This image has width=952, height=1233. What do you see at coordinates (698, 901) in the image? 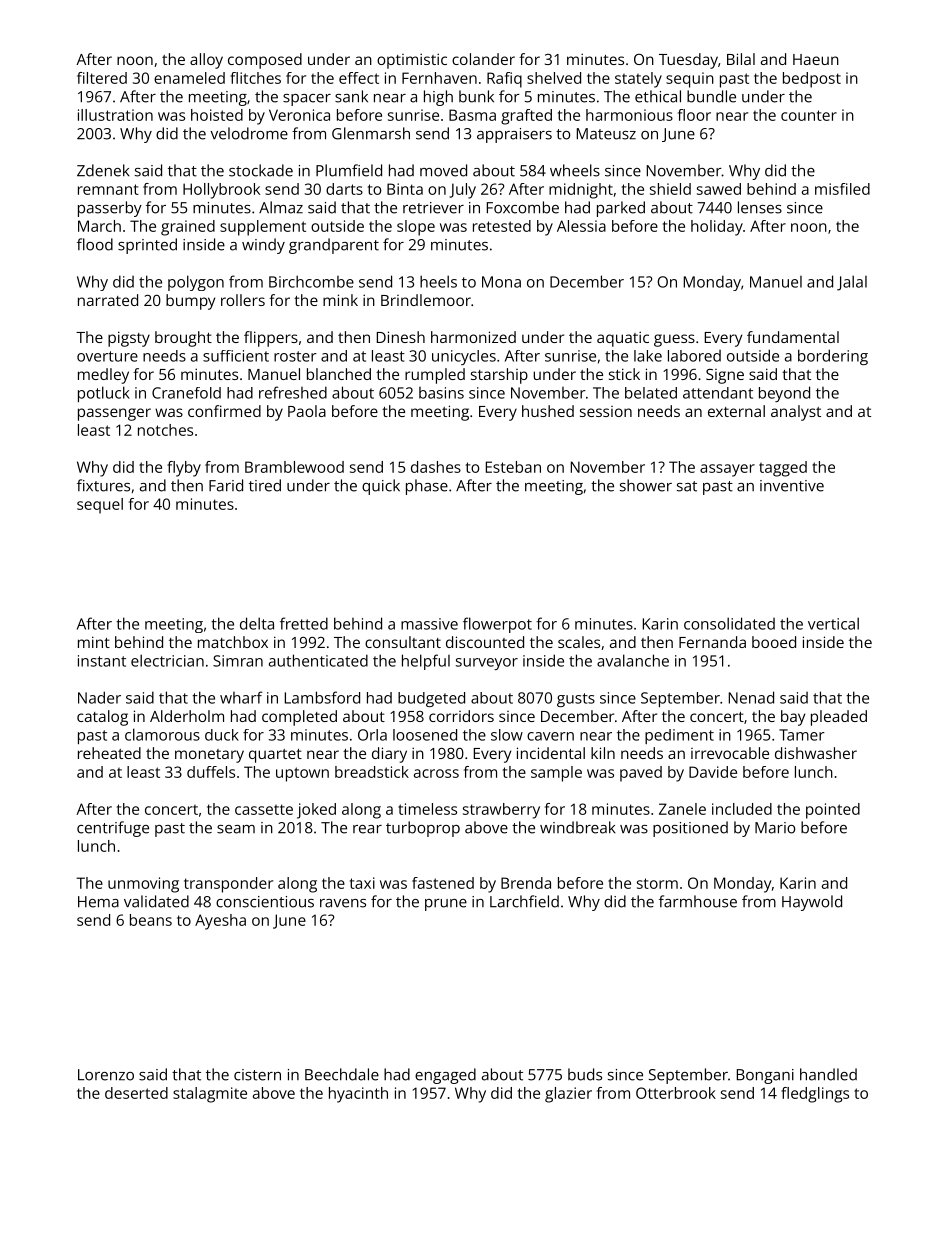
I see `farmhouse` at bounding box center [698, 901].
